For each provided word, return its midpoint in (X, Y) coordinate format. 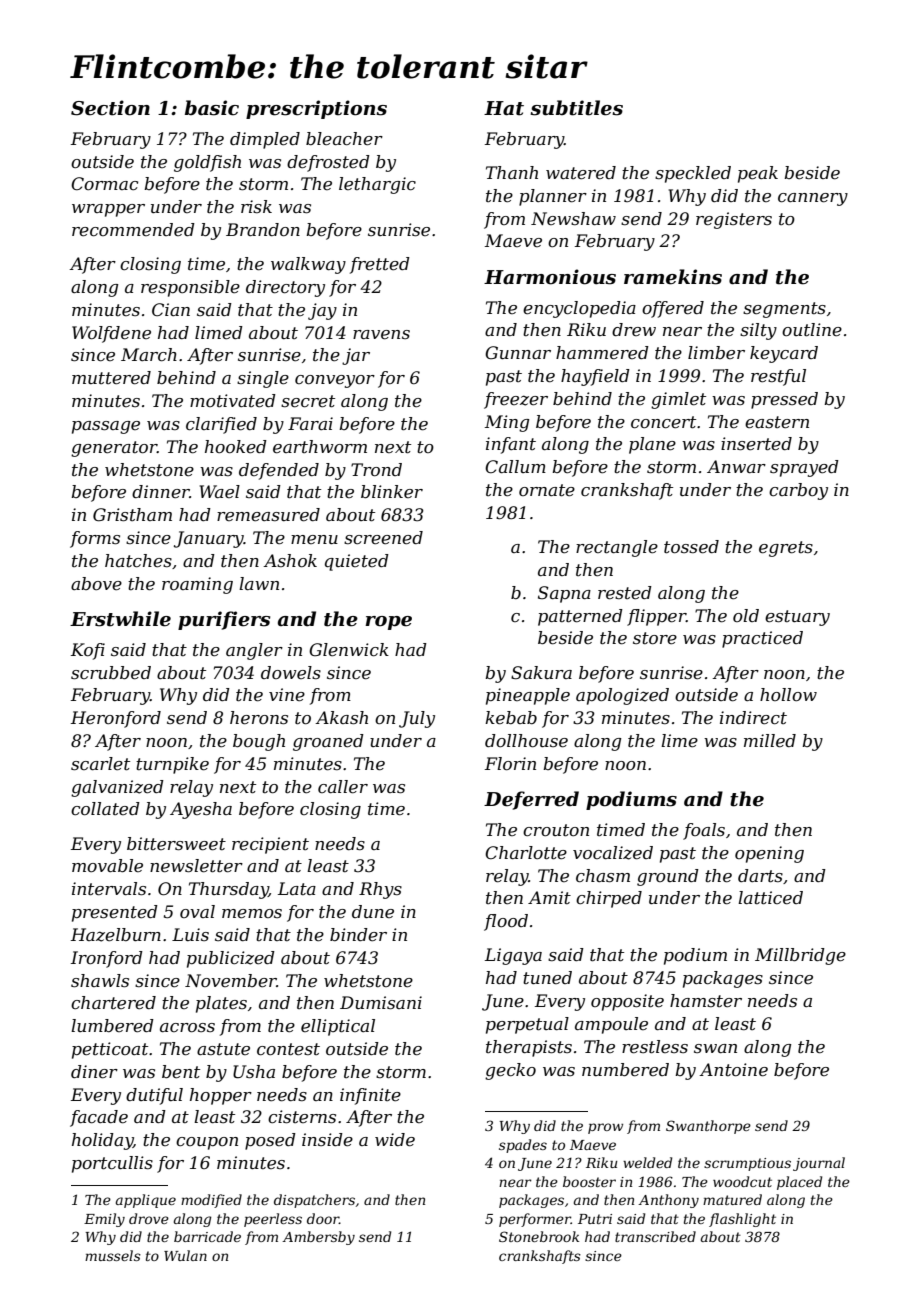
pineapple (528, 696)
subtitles (576, 108)
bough (259, 742)
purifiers (224, 620)
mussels (113, 1255)
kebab (511, 718)
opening (769, 854)
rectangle (617, 548)
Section (110, 108)
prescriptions (316, 109)
